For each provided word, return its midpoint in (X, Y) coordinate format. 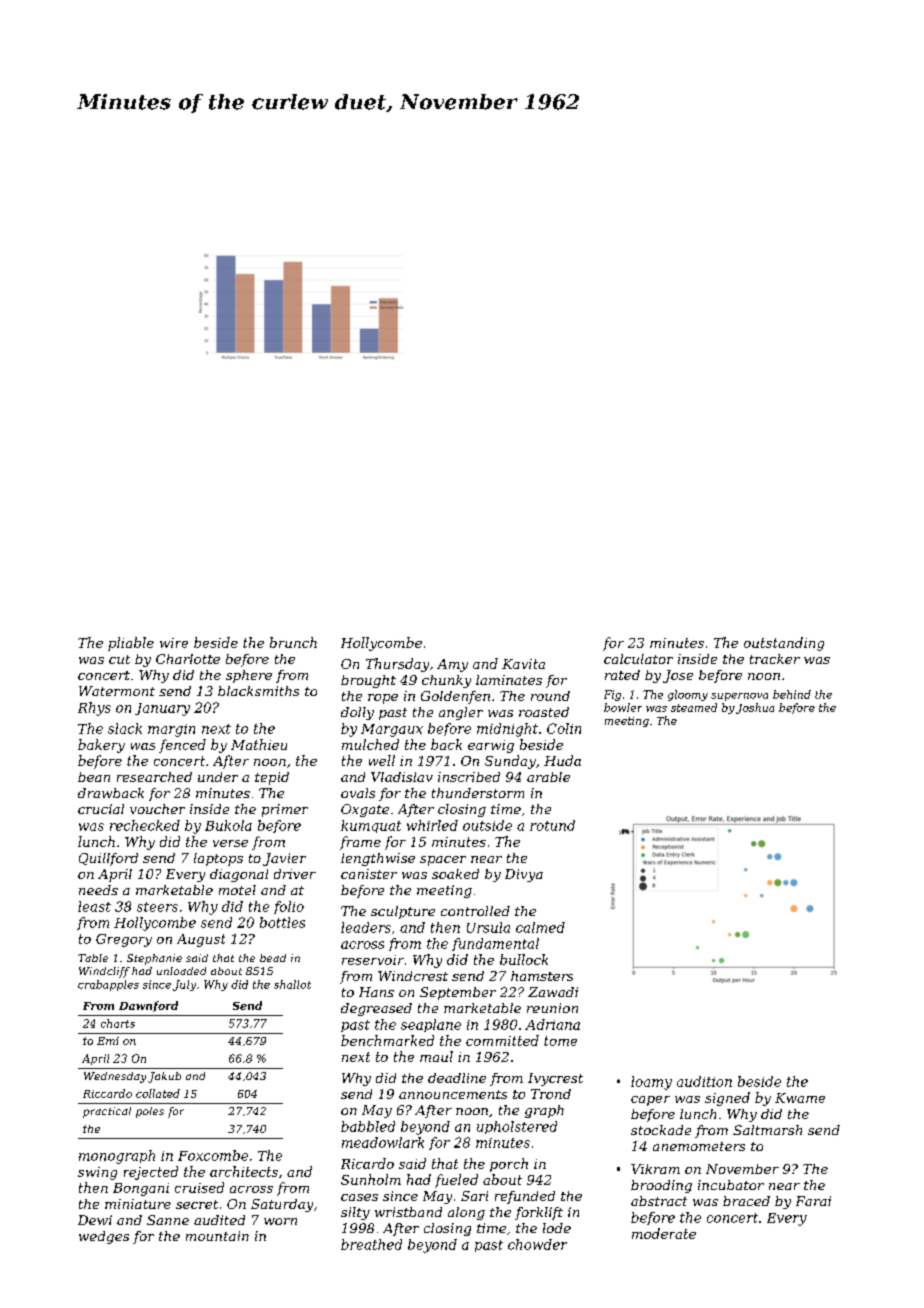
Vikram (655, 1169)
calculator (638, 659)
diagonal (239, 875)
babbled (368, 1126)
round (550, 696)
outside (487, 825)
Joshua (755, 708)
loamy (651, 1083)
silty (355, 1213)
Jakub (164, 1077)
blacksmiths (258, 691)
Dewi (95, 1220)
